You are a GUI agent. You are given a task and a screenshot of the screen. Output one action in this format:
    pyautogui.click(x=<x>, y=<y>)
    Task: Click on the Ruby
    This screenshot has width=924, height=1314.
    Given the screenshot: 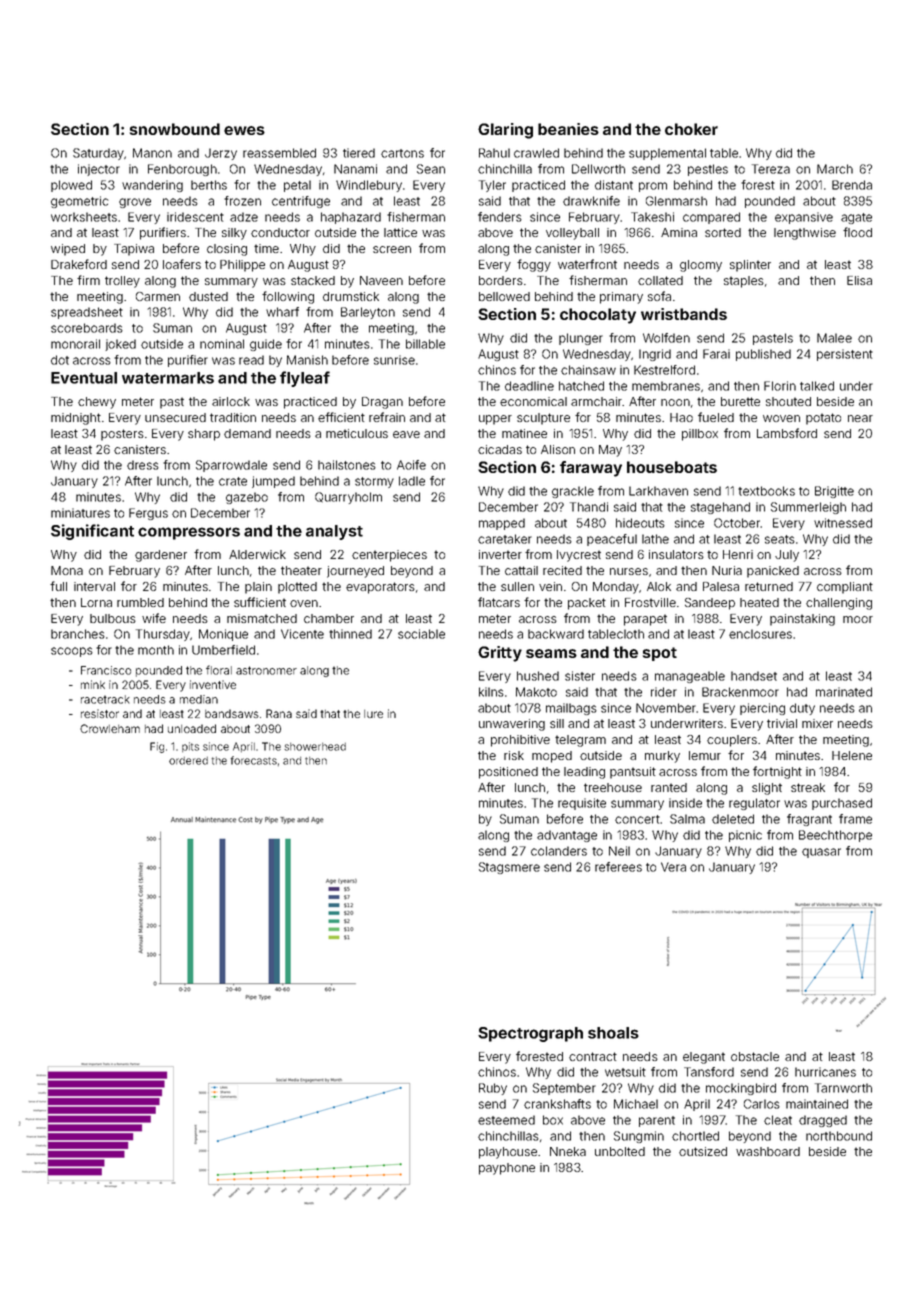 What is the action you would take?
    pyautogui.click(x=493, y=1089)
